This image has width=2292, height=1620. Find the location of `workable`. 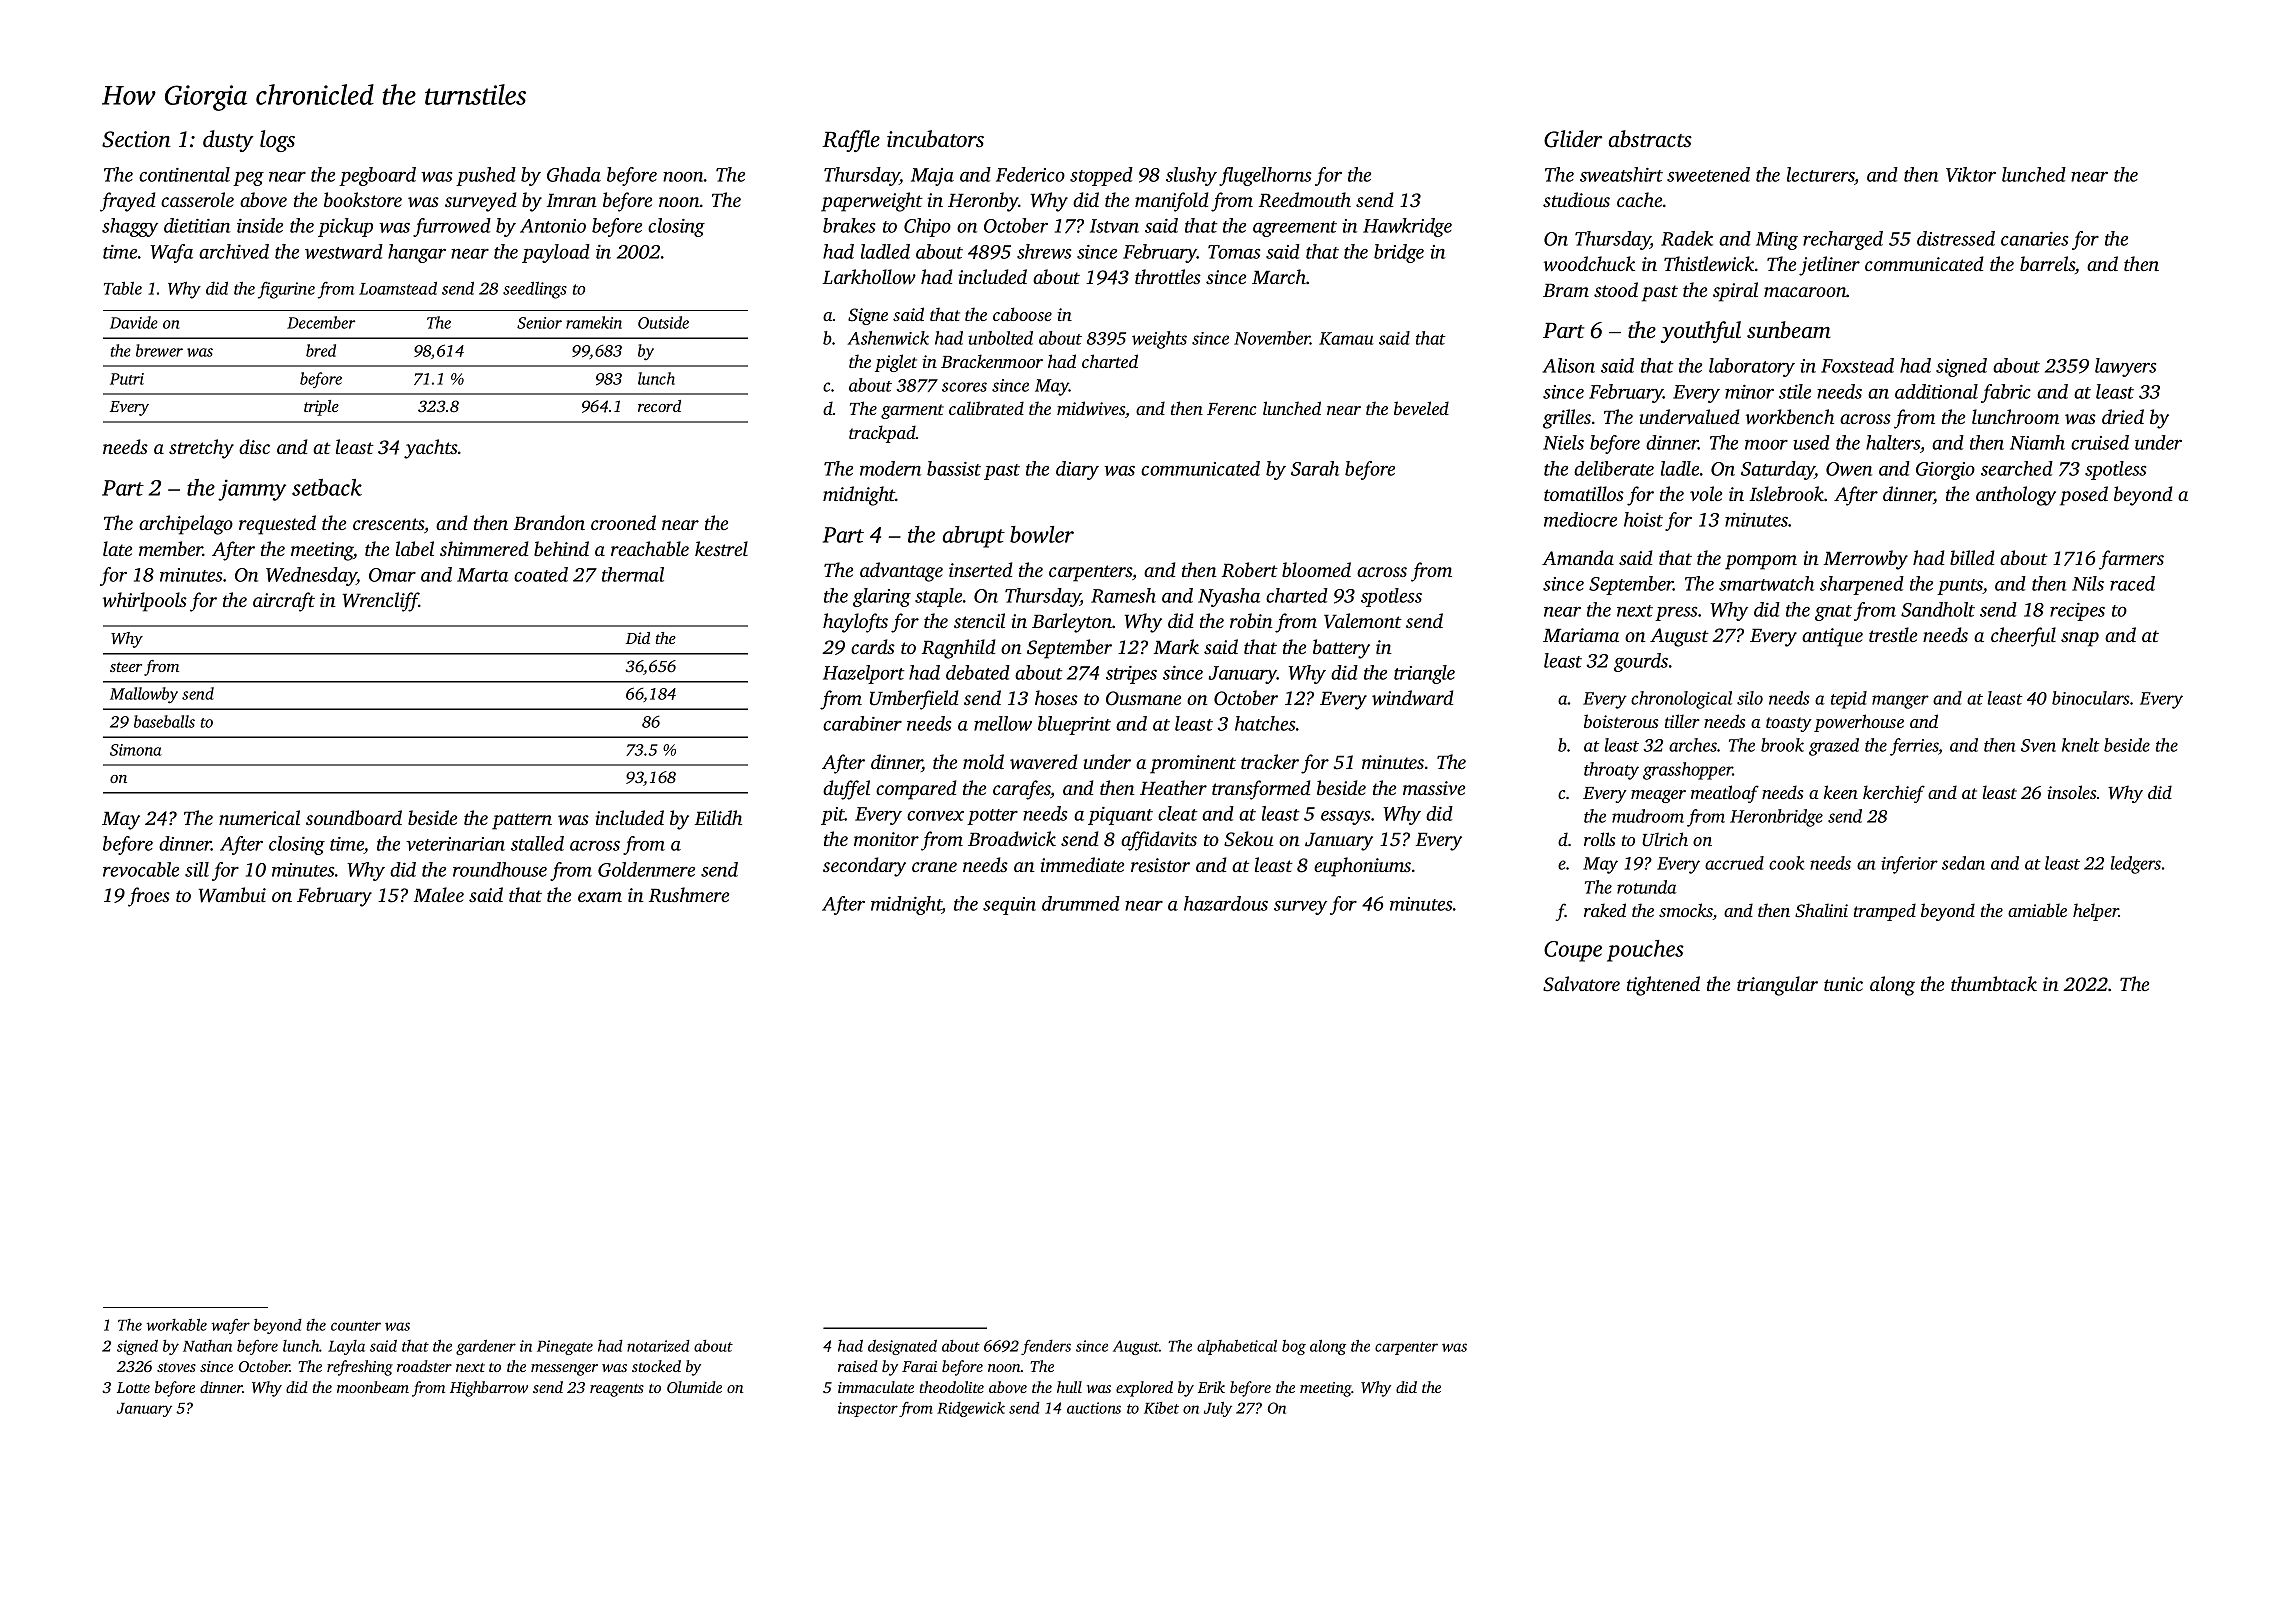

workable is located at coordinates (176, 1324).
